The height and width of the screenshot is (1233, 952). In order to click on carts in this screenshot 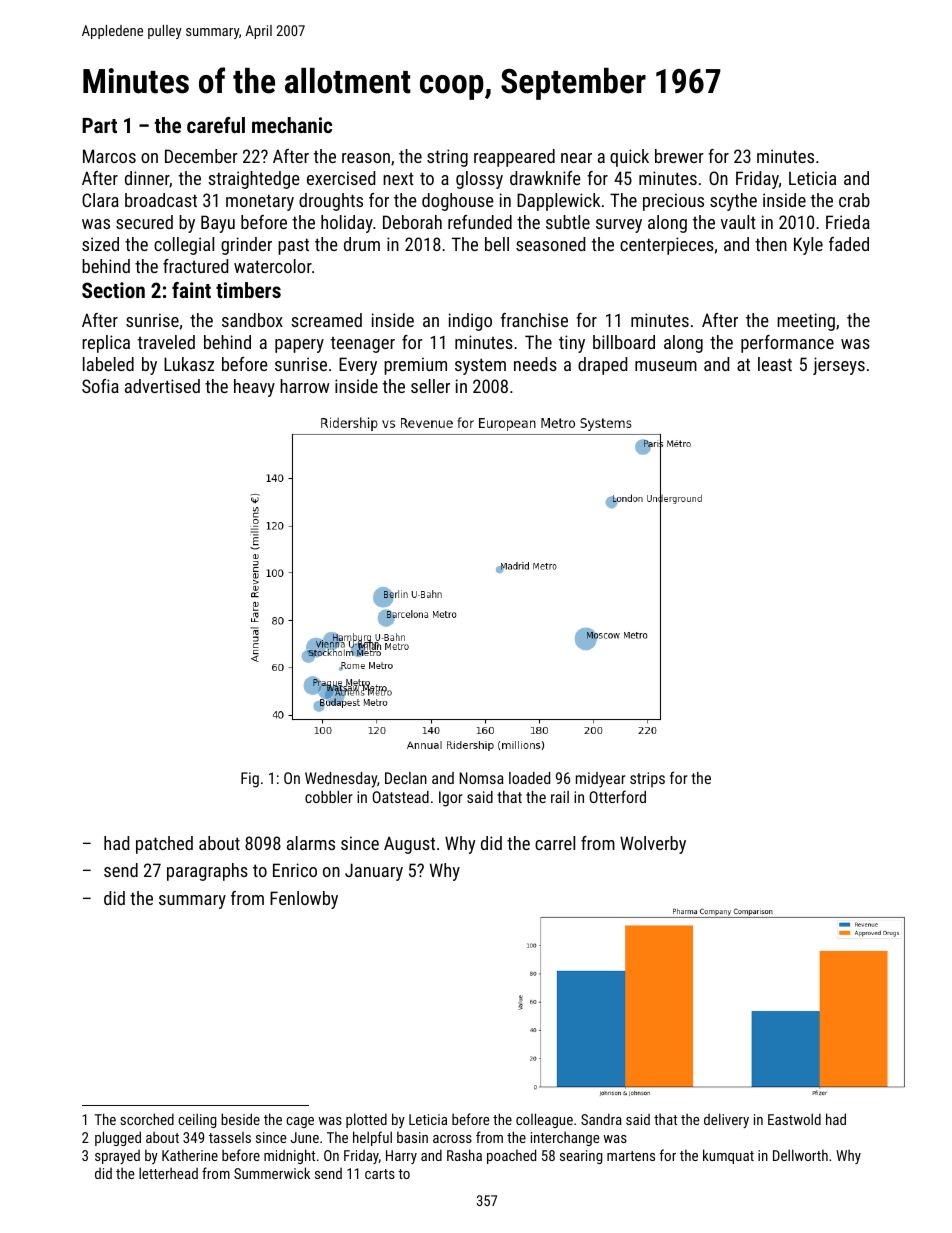, I will do `click(380, 1174)`.
